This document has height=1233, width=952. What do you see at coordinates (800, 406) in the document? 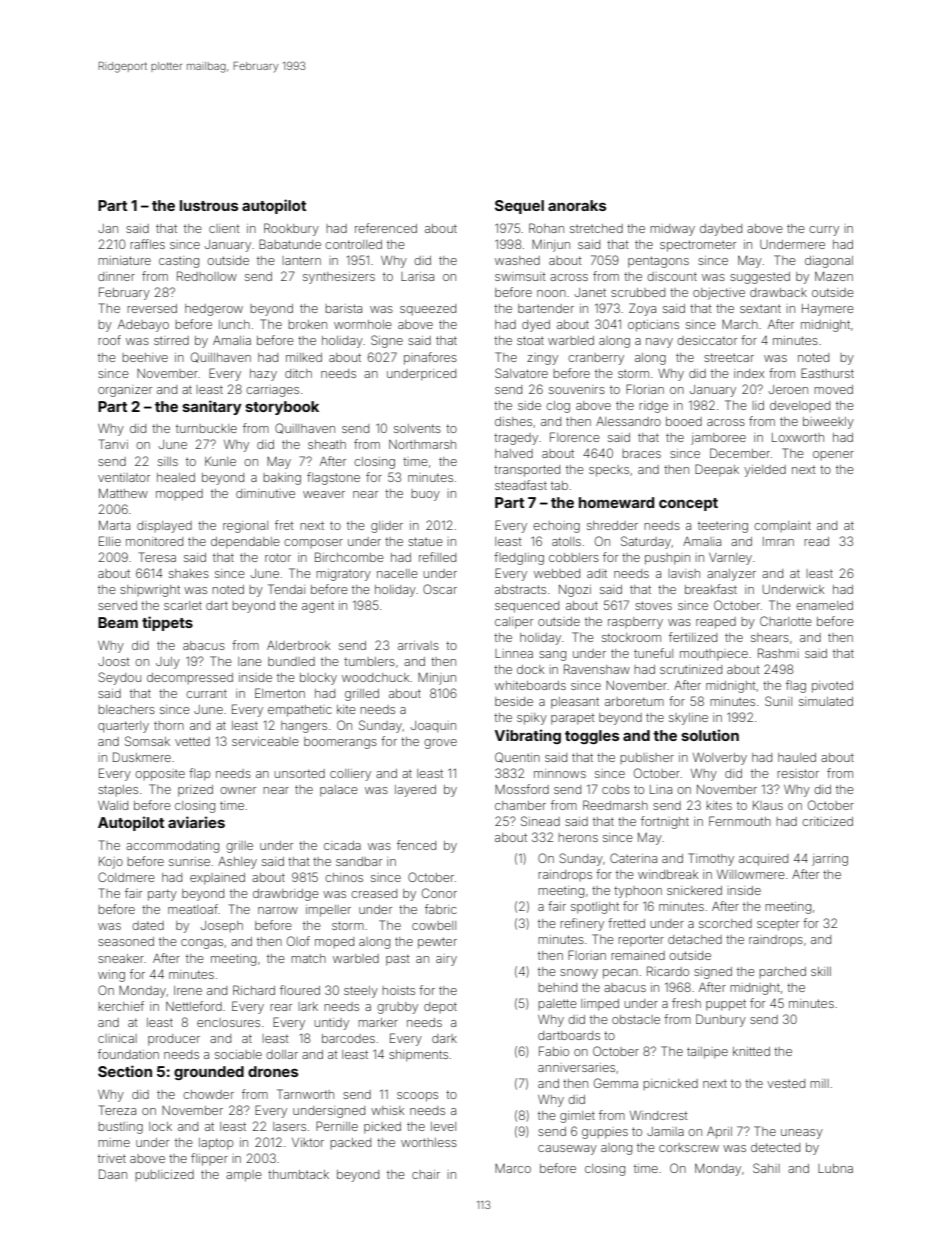
I see `developed` at bounding box center [800, 406].
